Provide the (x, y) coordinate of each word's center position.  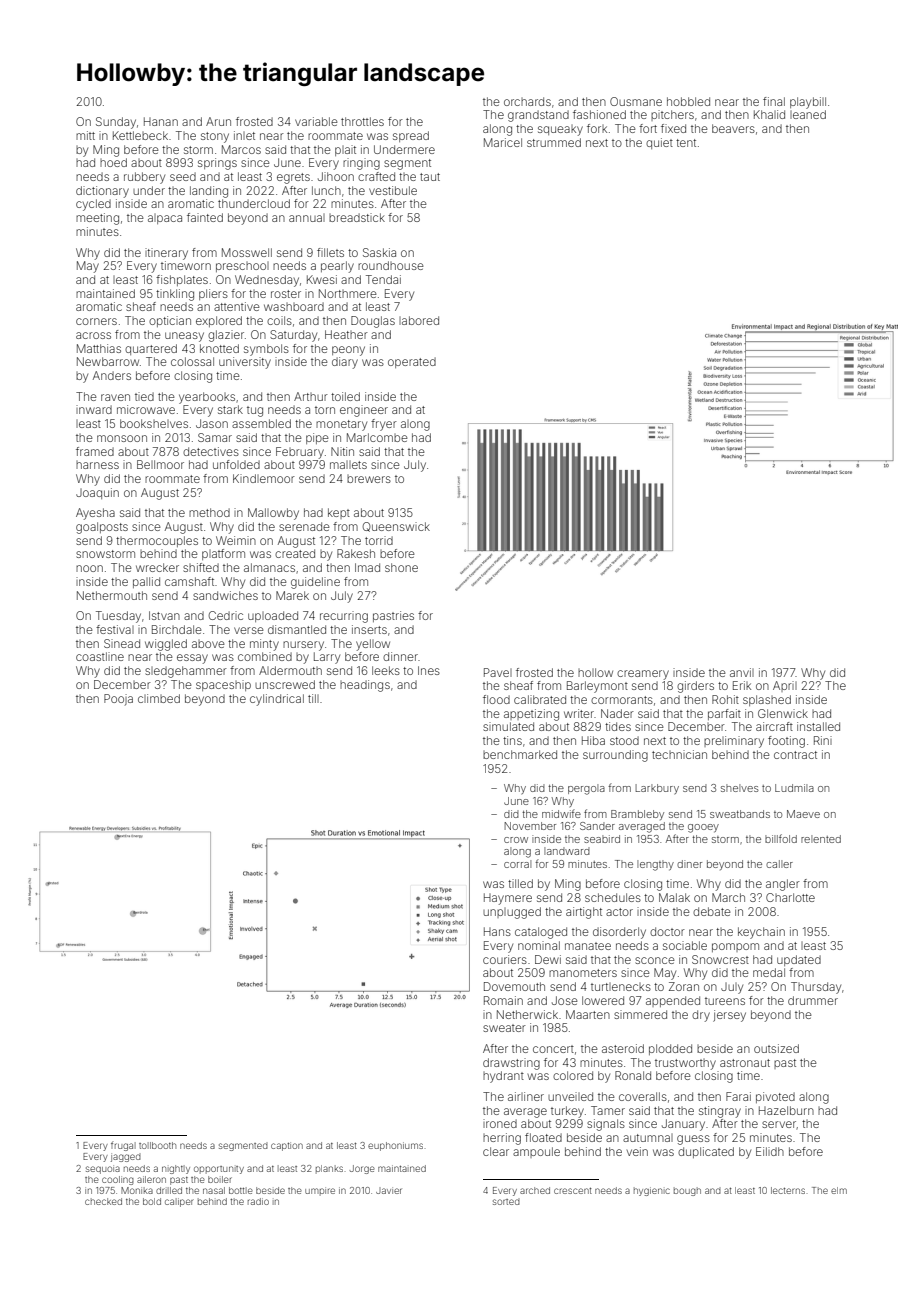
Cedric (225, 615)
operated (412, 362)
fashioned (599, 114)
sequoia (103, 1169)
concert (553, 1049)
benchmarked (520, 754)
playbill (808, 103)
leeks (386, 670)
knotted (219, 348)
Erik (742, 685)
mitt (85, 135)
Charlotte (790, 897)
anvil (742, 672)
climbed (159, 698)
